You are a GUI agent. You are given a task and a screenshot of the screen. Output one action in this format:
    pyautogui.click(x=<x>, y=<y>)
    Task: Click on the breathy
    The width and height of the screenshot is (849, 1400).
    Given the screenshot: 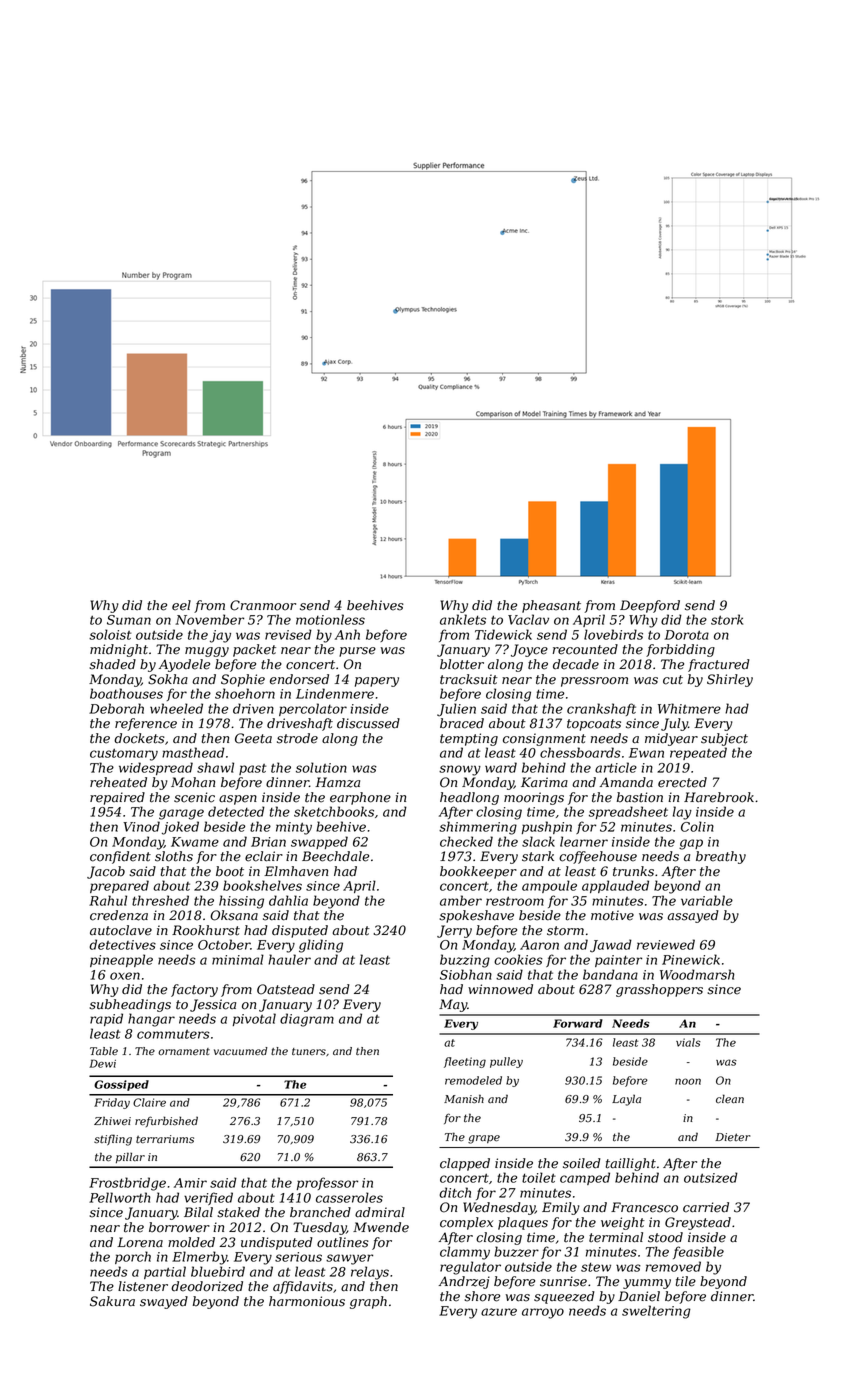 What is the action you would take?
    pyautogui.click(x=721, y=857)
